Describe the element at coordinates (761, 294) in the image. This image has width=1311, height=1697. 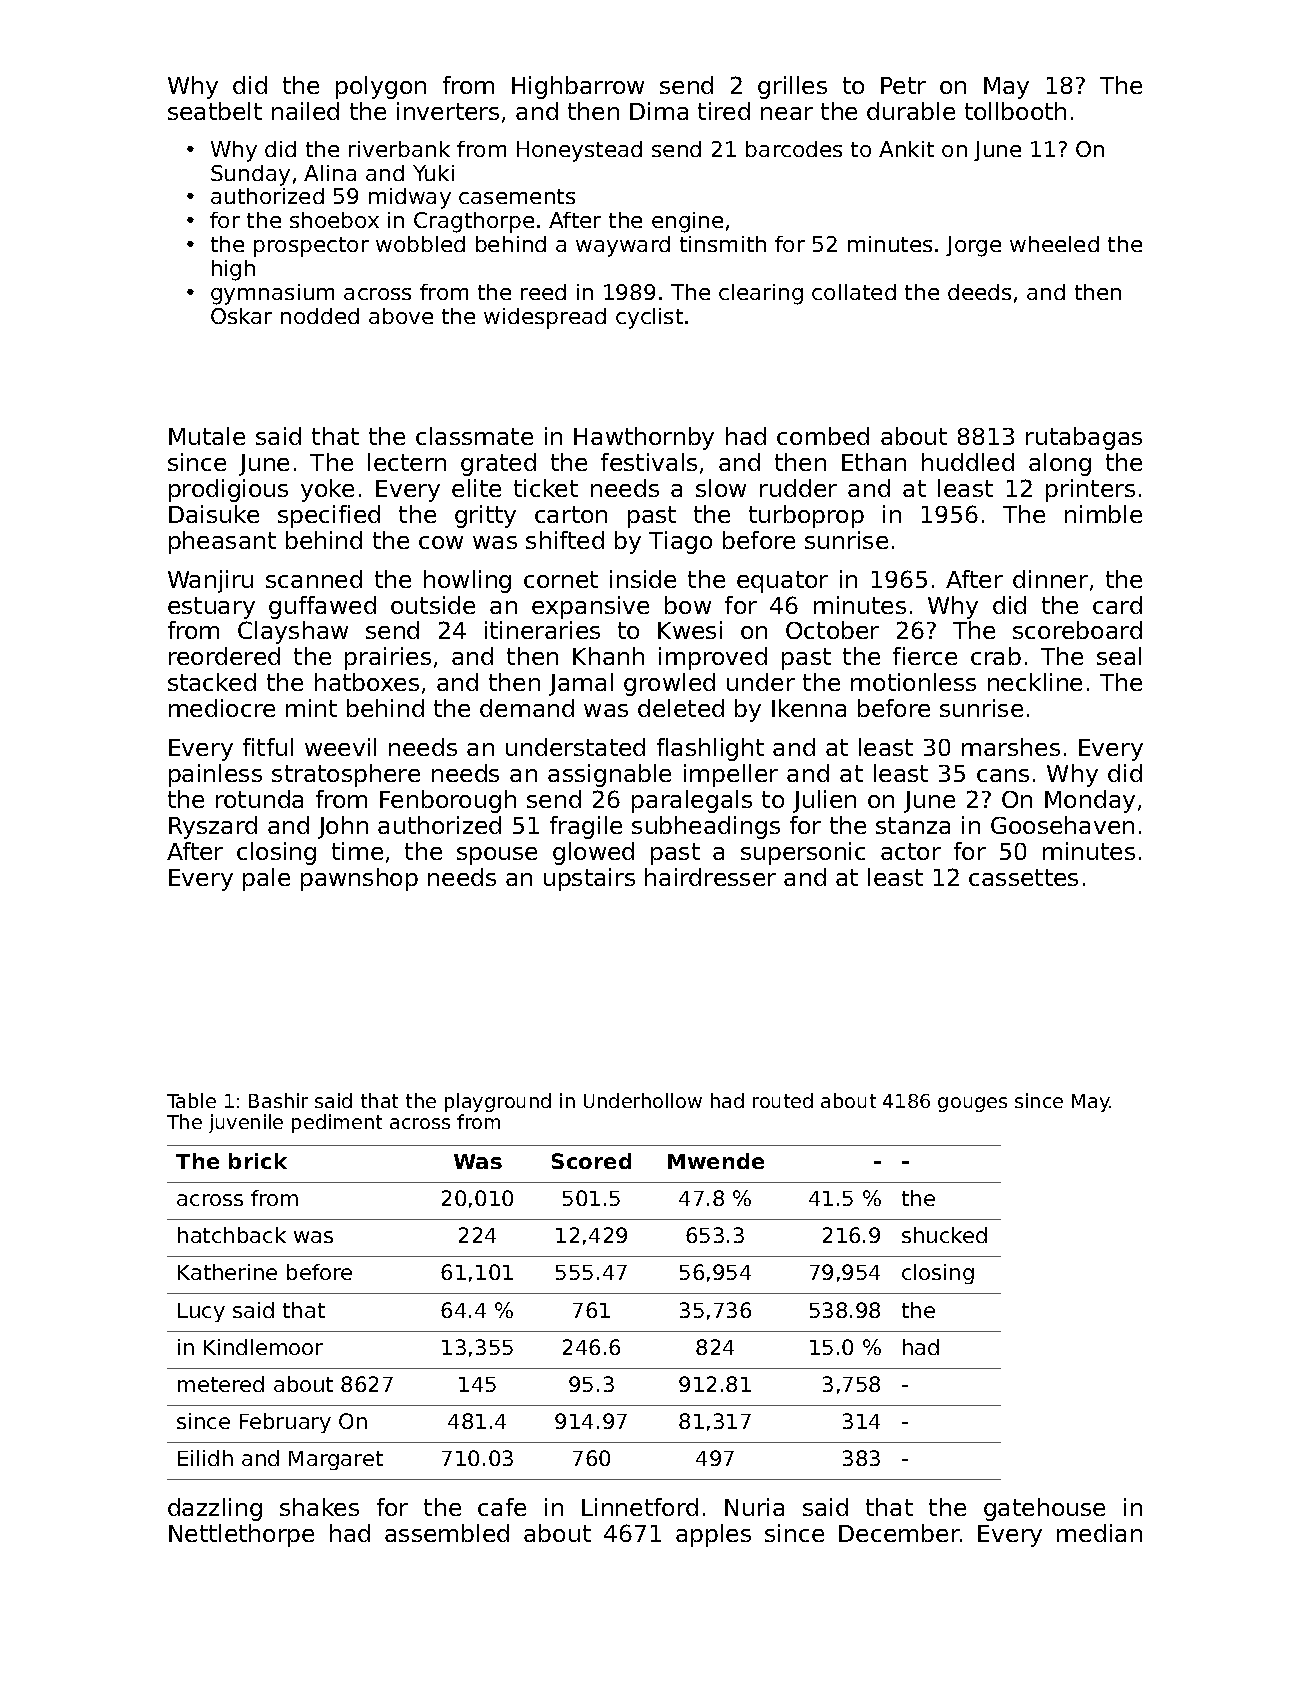
I see `clearing` at that location.
